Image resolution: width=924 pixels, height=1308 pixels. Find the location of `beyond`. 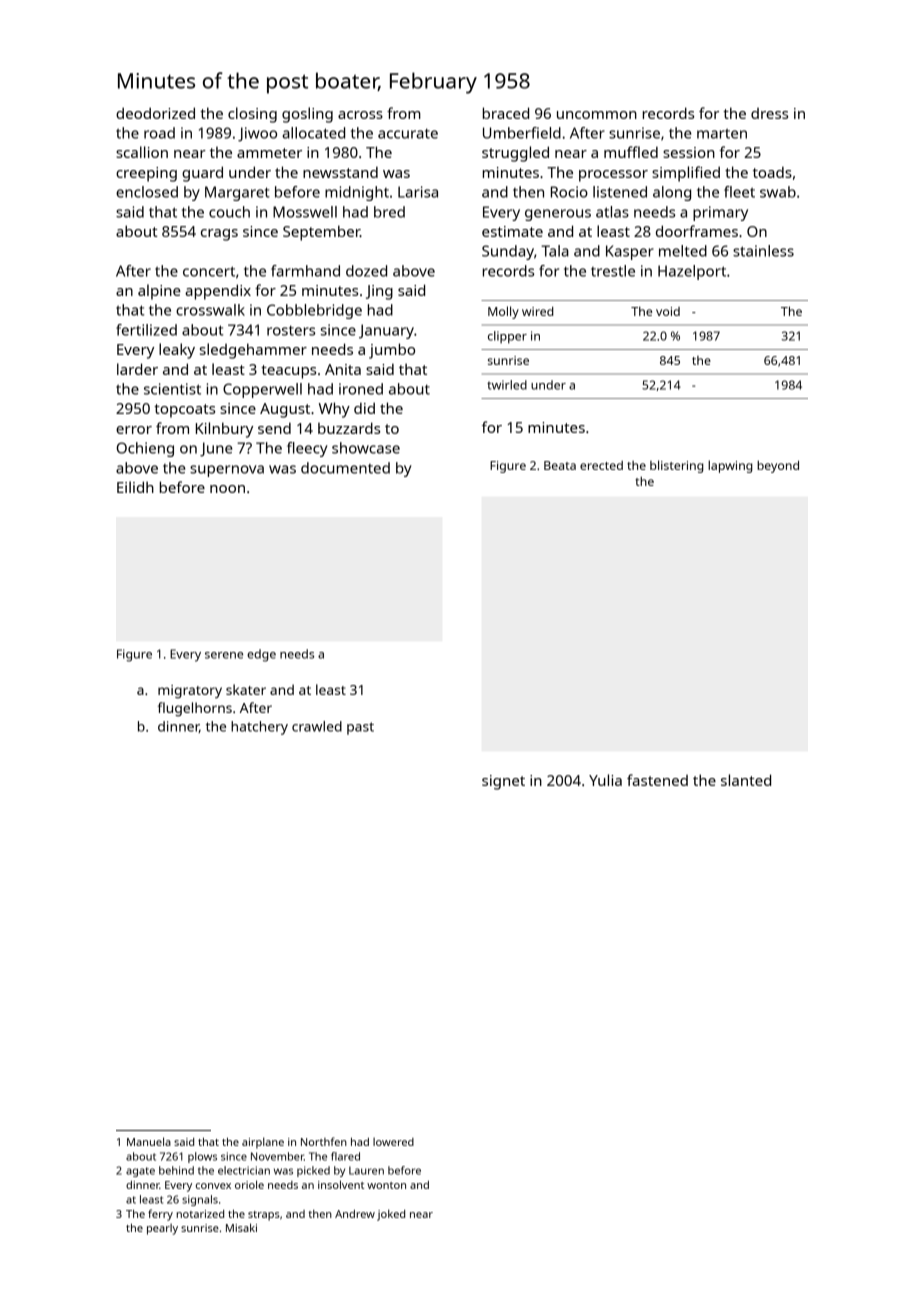

beyond is located at coordinates (778, 466).
